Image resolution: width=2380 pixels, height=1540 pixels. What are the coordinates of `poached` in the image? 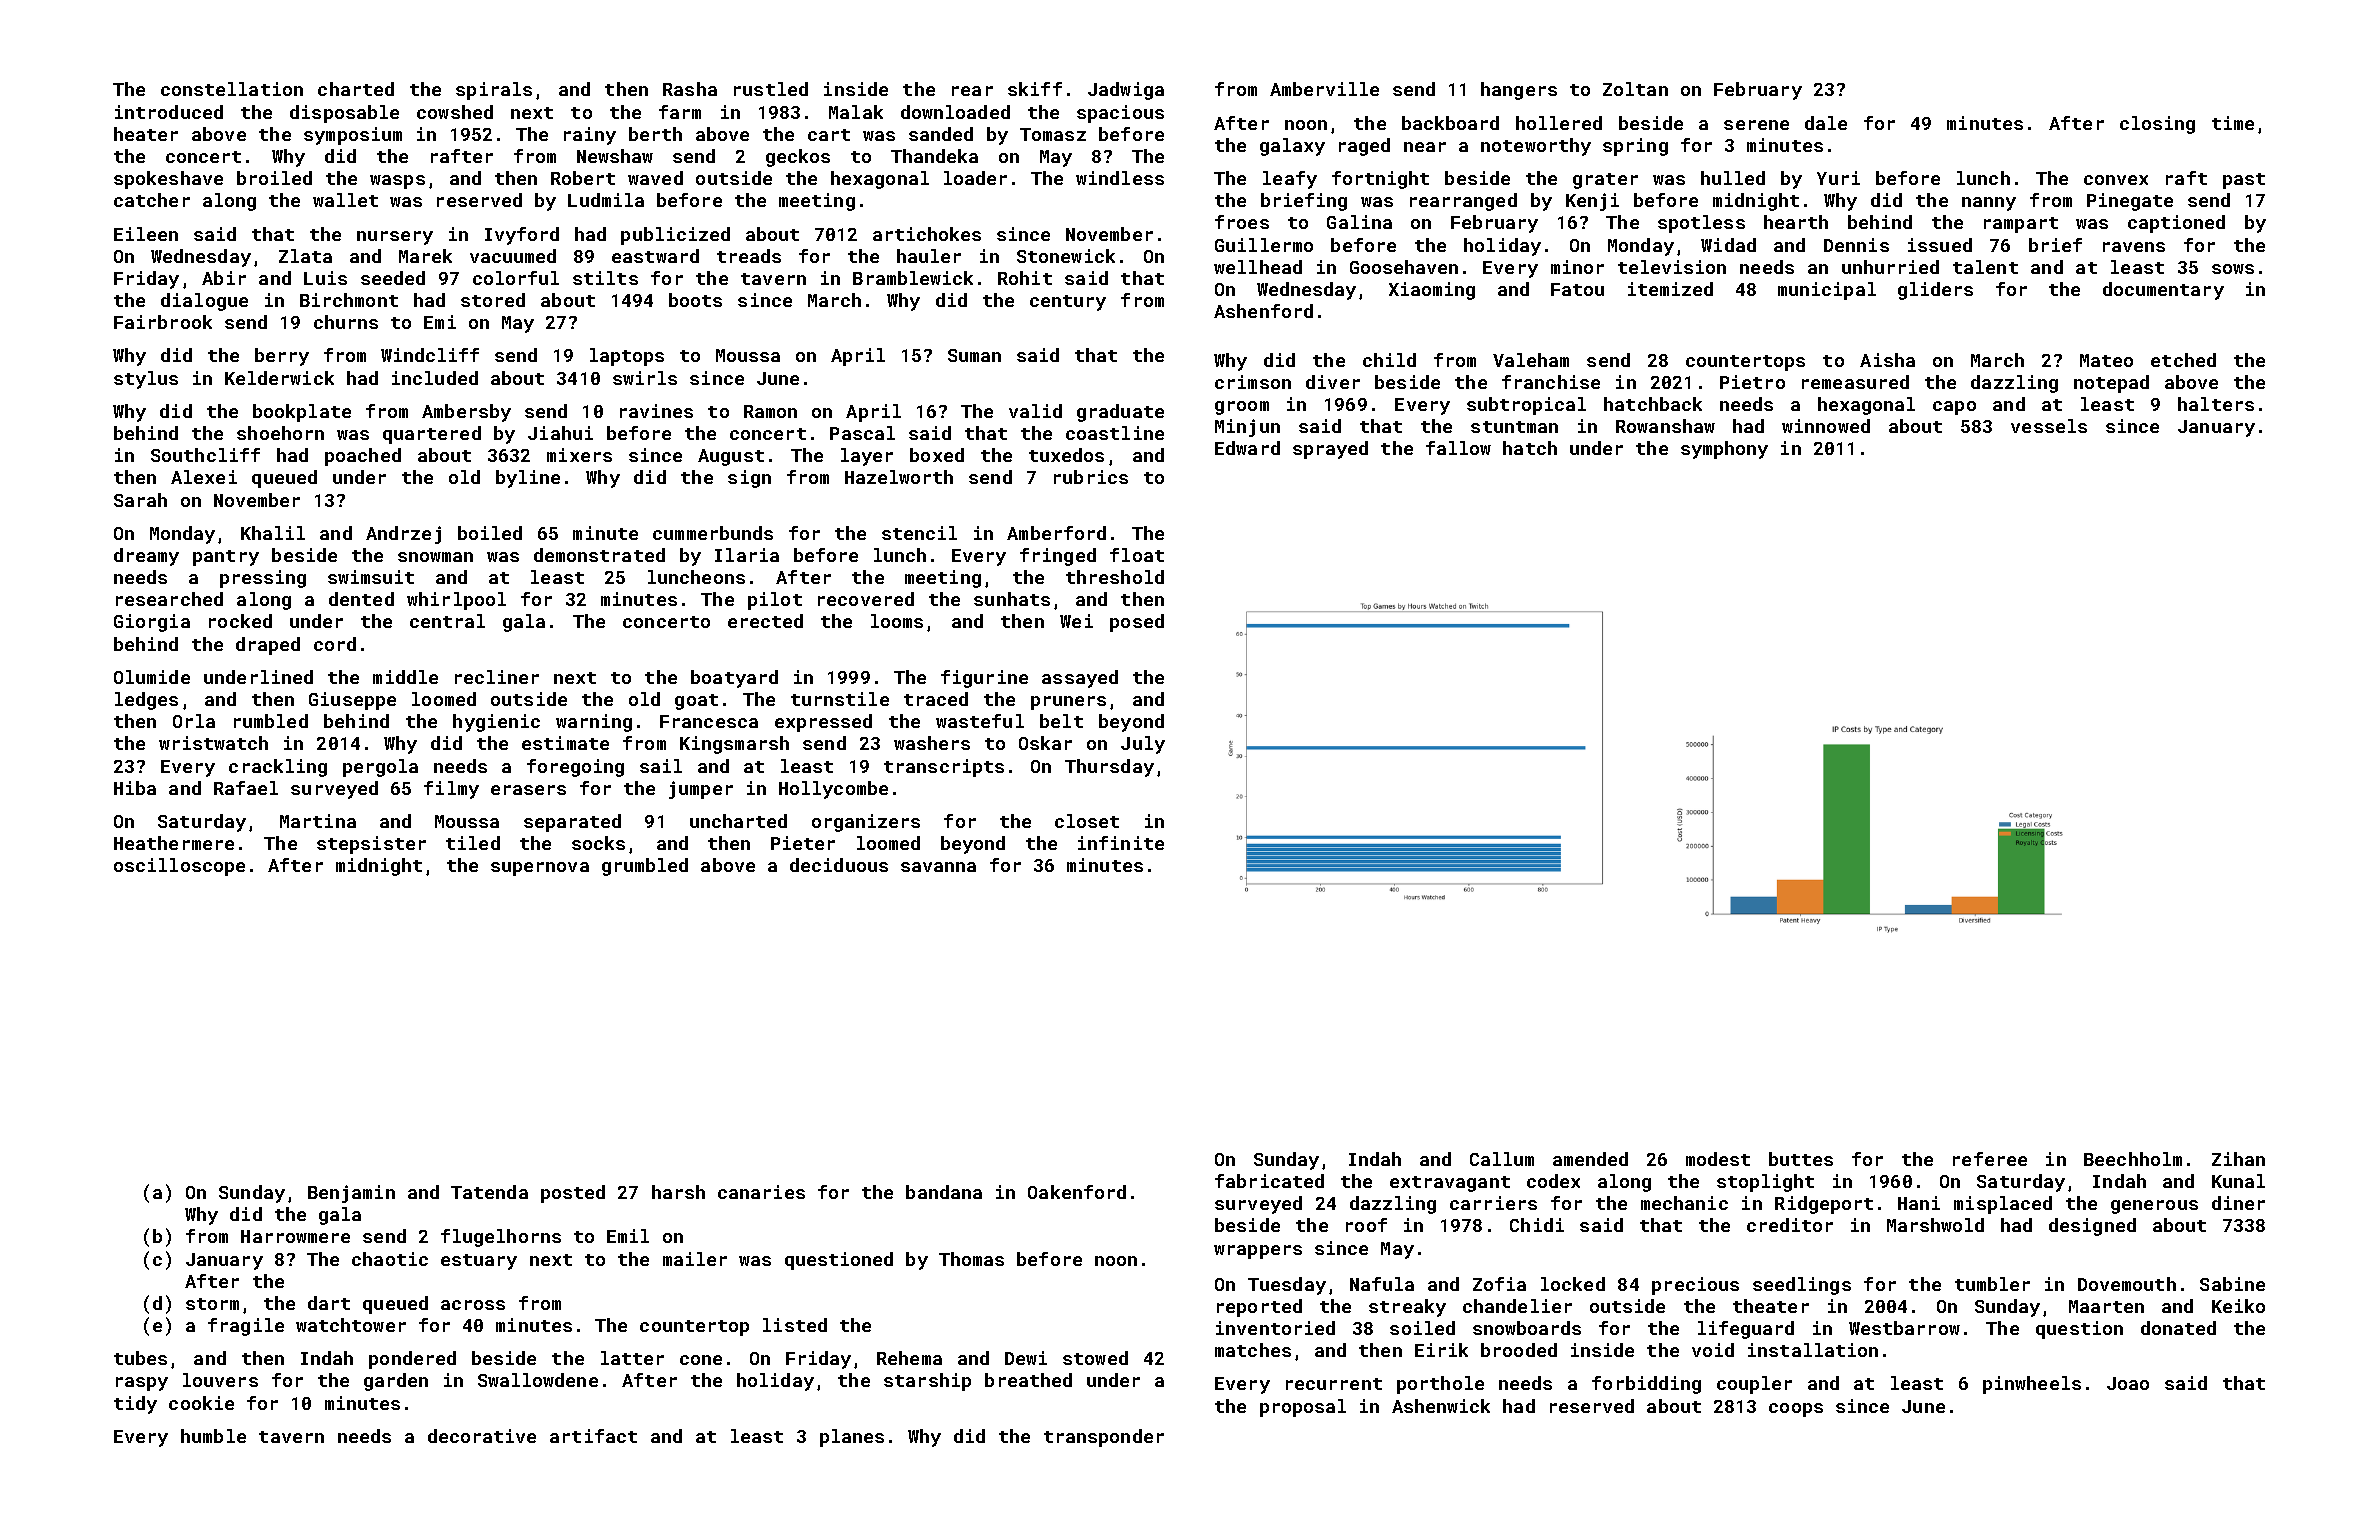 It's located at (363, 457).
